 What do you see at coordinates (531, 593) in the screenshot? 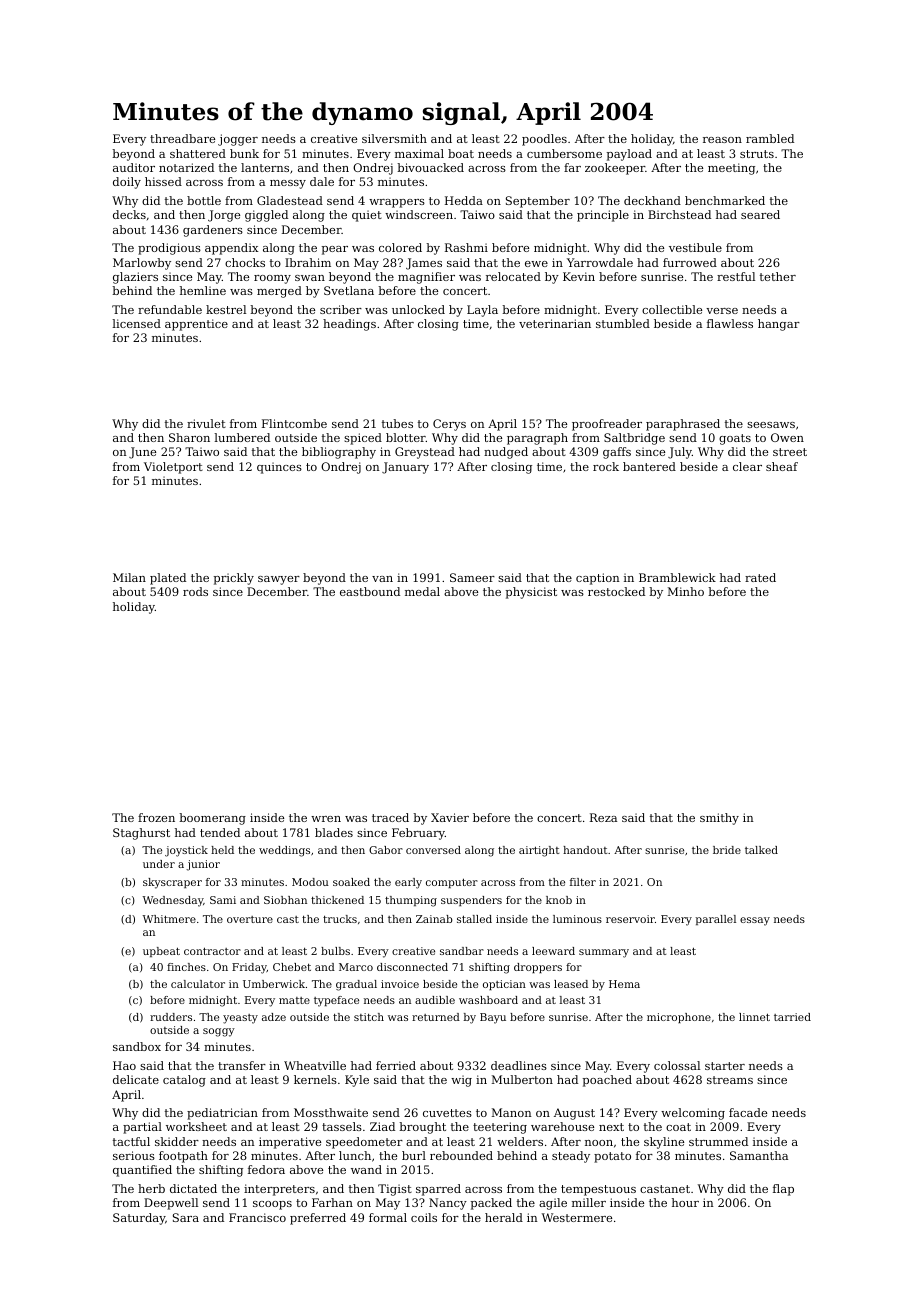
I see `physicist` at bounding box center [531, 593].
